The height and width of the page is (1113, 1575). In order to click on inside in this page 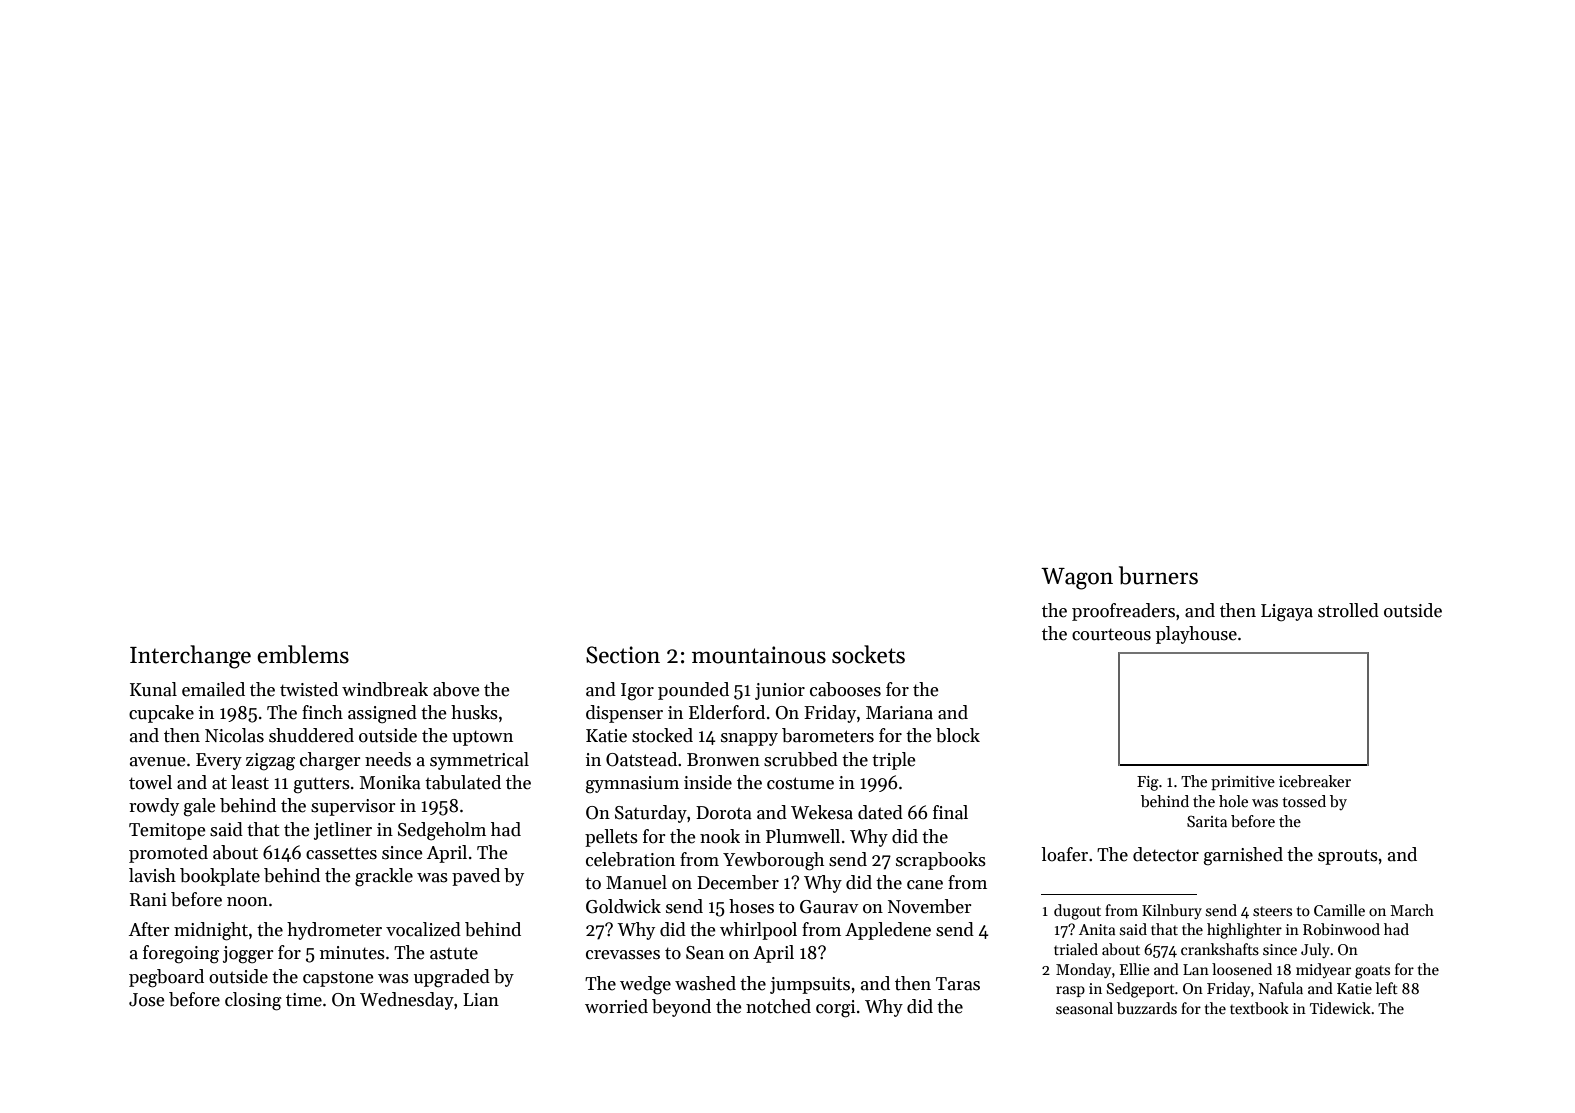, I will do `click(708, 782)`.
